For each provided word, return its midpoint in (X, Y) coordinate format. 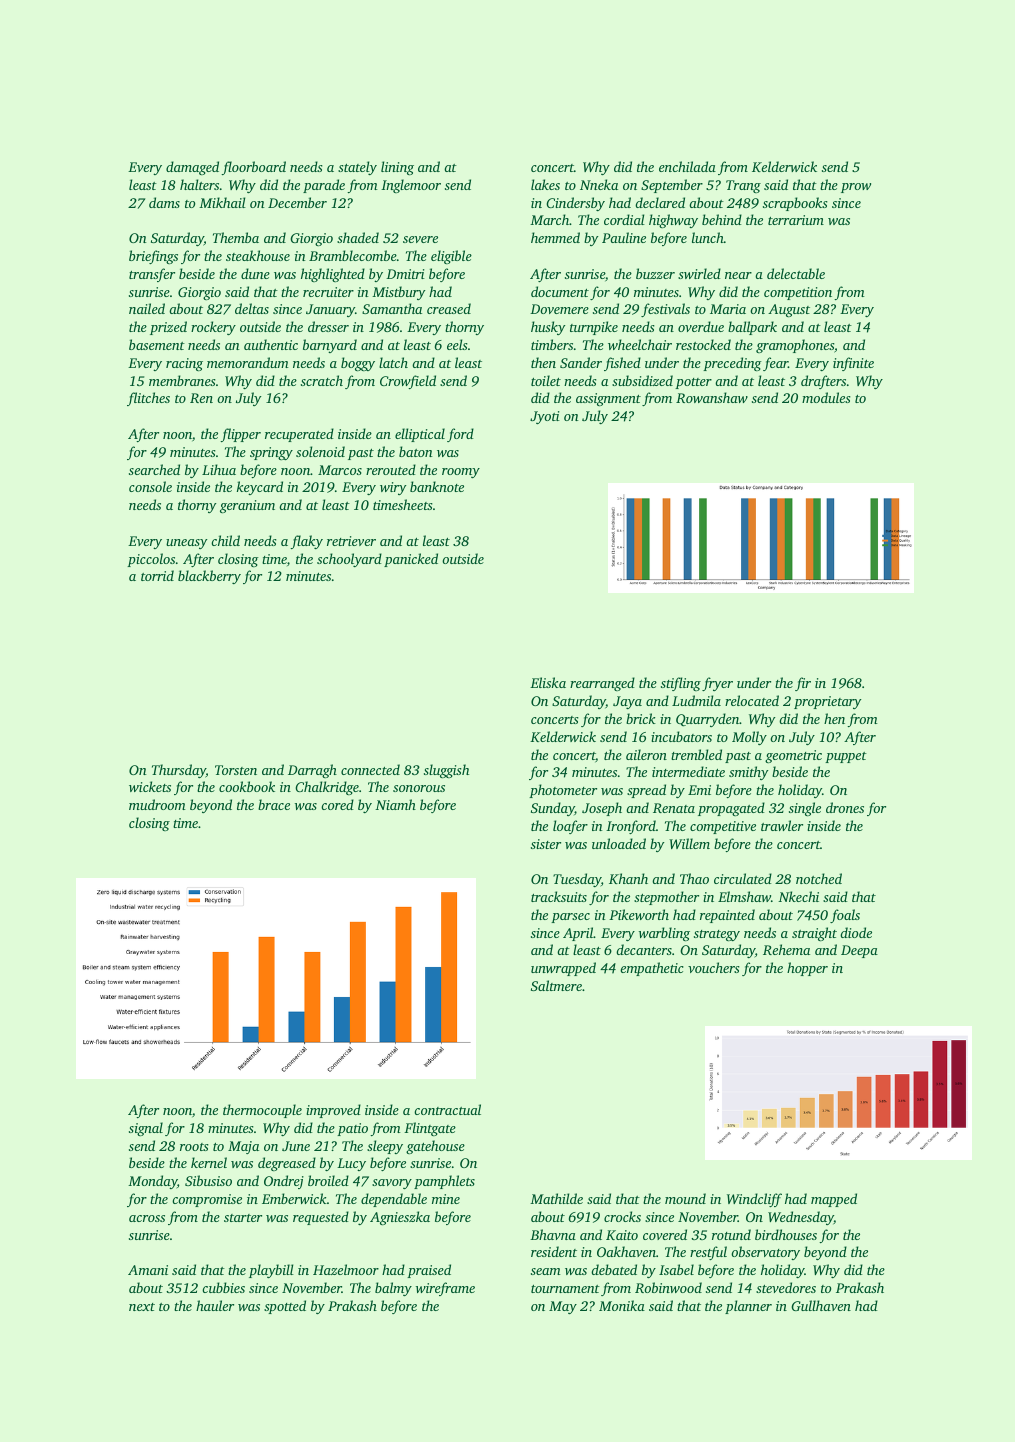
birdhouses (786, 1234)
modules (826, 397)
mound (685, 1198)
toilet (546, 380)
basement (157, 344)
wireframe (445, 1289)
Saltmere (556, 985)
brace (274, 804)
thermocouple (262, 1111)
